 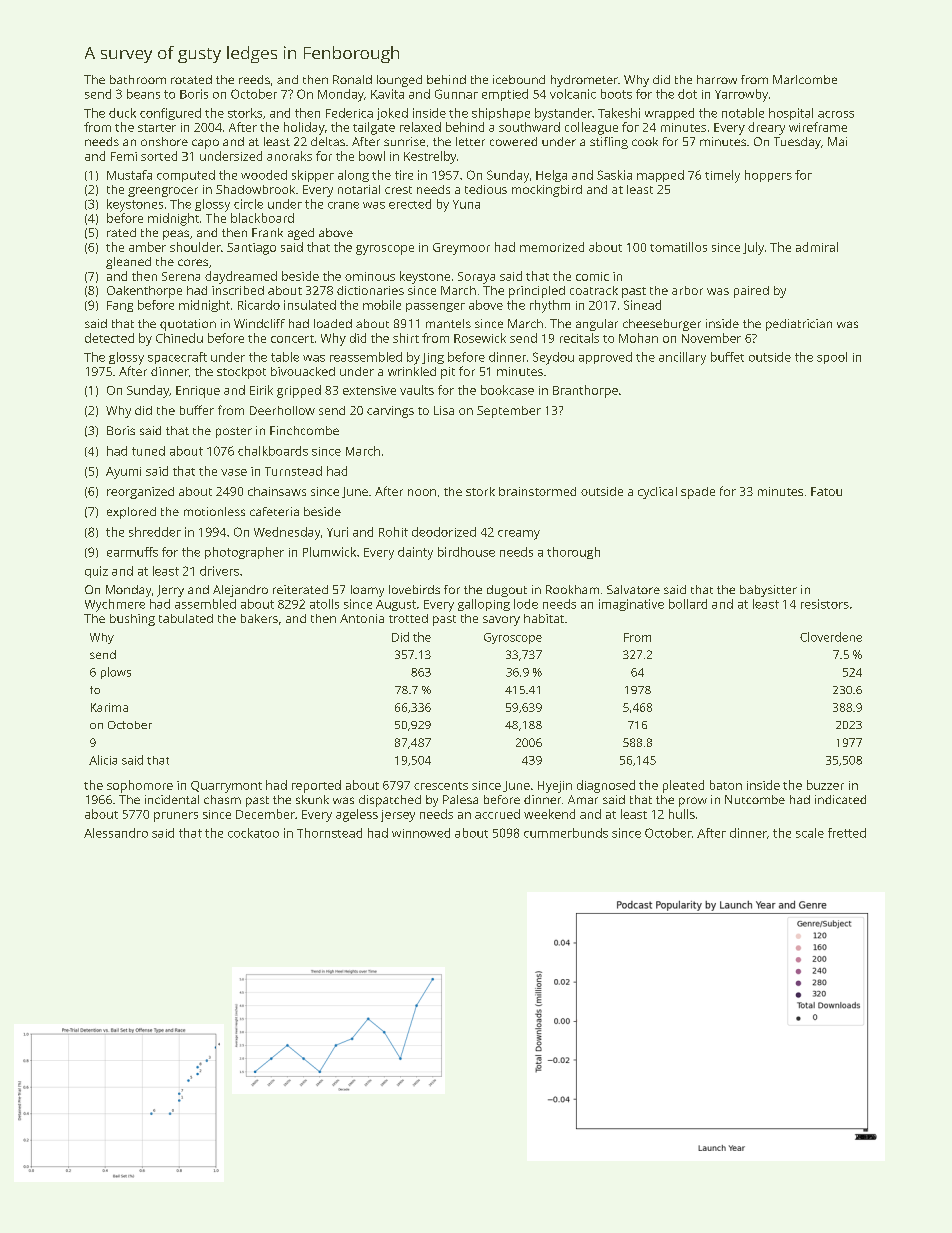 What do you see at coordinates (519, 535) in the image?
I see `creamy` at bounding box center [519, 535].
